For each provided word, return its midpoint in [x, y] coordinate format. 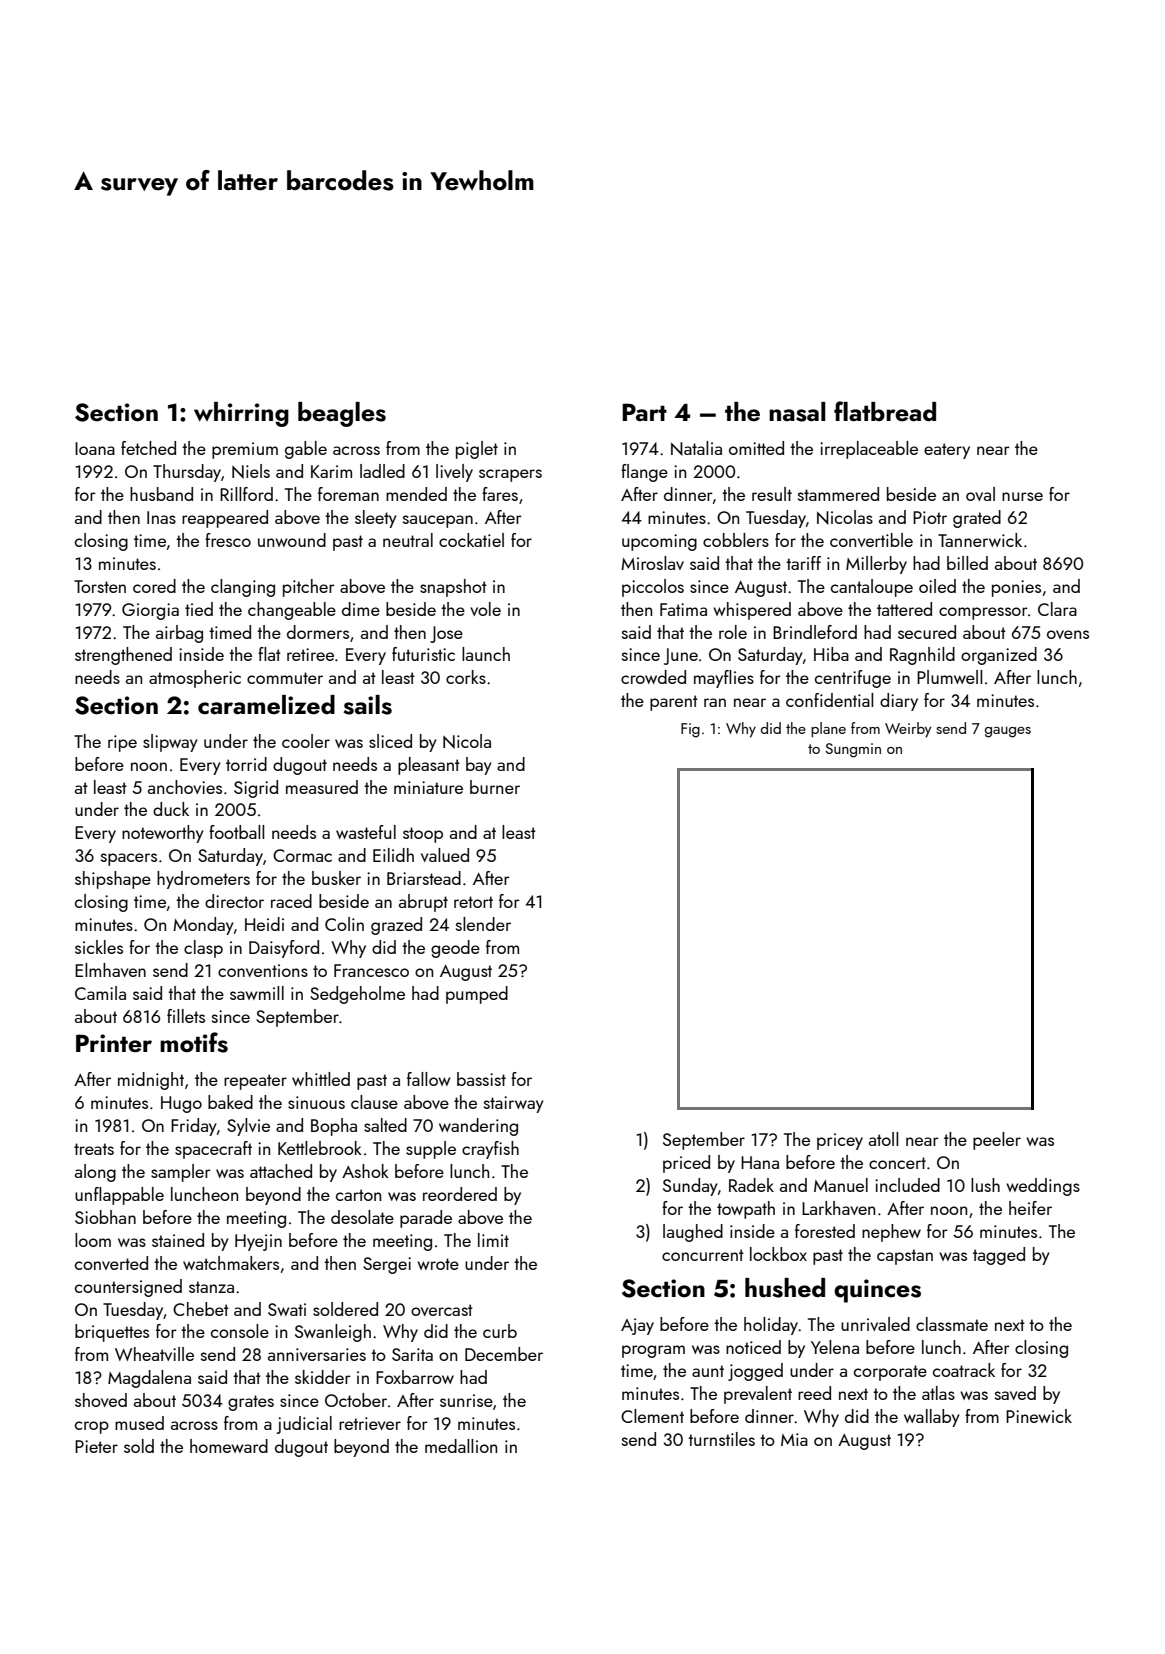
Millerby [876, 565]
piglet [477, 450]
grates [251, 1403]
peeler [997, 1141]
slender [483, 924]
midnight [151, 1081]
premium [245, 450]
